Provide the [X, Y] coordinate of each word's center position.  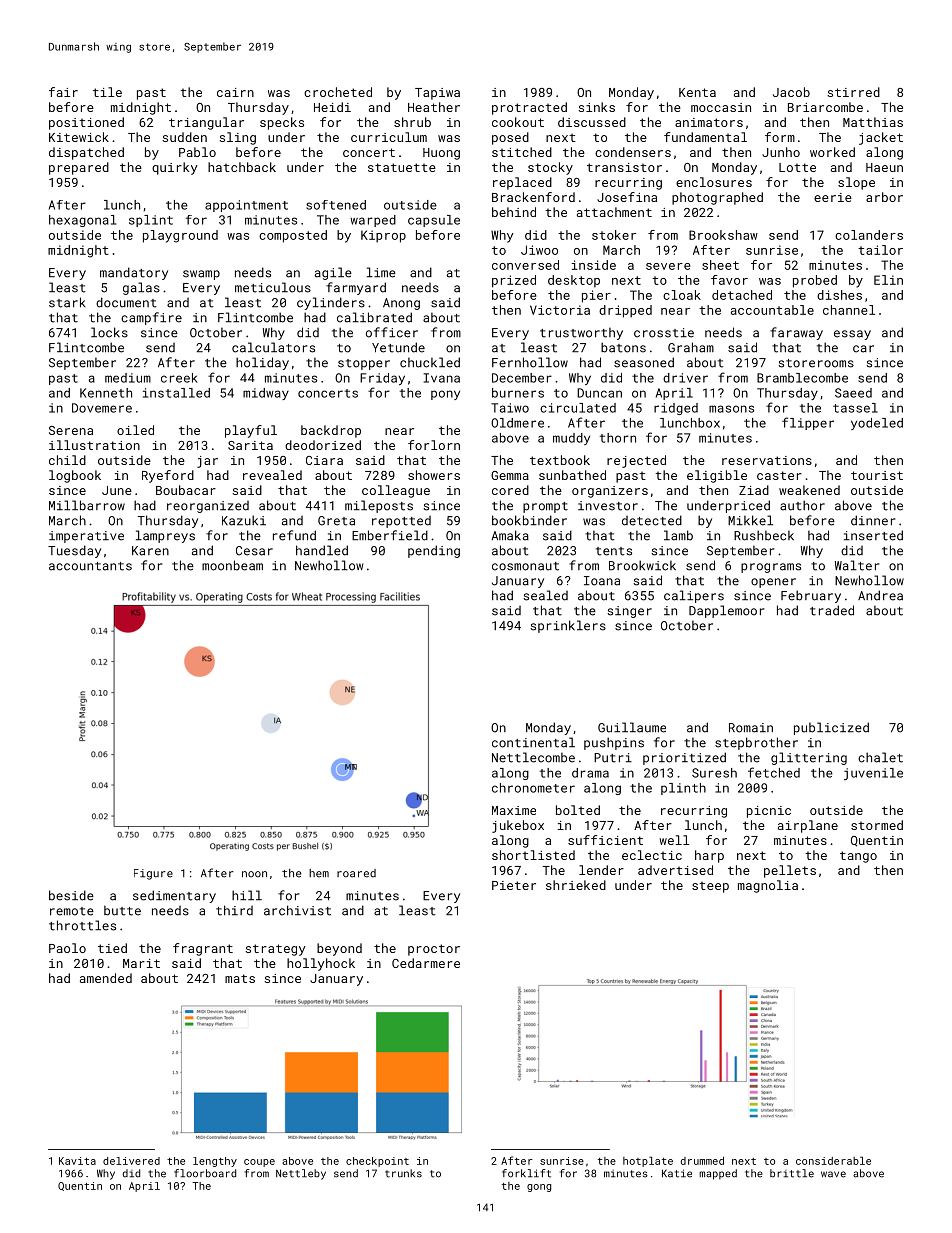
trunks [403, 1173]
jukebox [518, 826]
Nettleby [301, 1174]
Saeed [853, 393]
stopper [364, 364]
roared [356, 873]
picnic [769, 812]
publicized [831, 728]
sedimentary [174, 896]
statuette [402, 167]
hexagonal [82, 221]
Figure [153, 874]
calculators [273, 347]
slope [856, 183]
